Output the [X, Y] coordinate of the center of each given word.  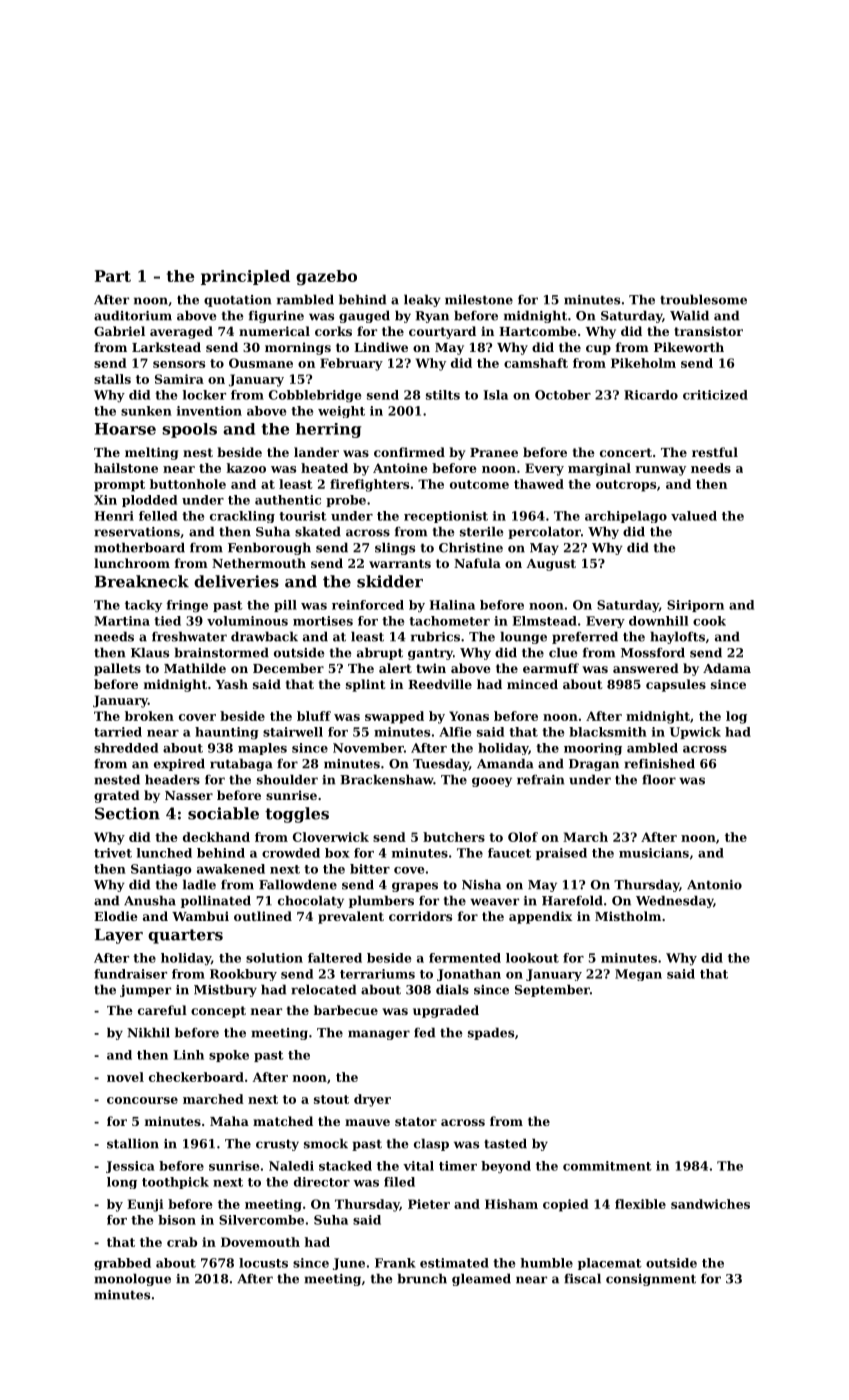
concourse [142, 1100]
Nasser [189, 795]
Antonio [714, 885]
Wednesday [674, 901]
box [337, 853]
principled [245, 277]
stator [416, 1121]
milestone [479, 299]
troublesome [703, 299]
